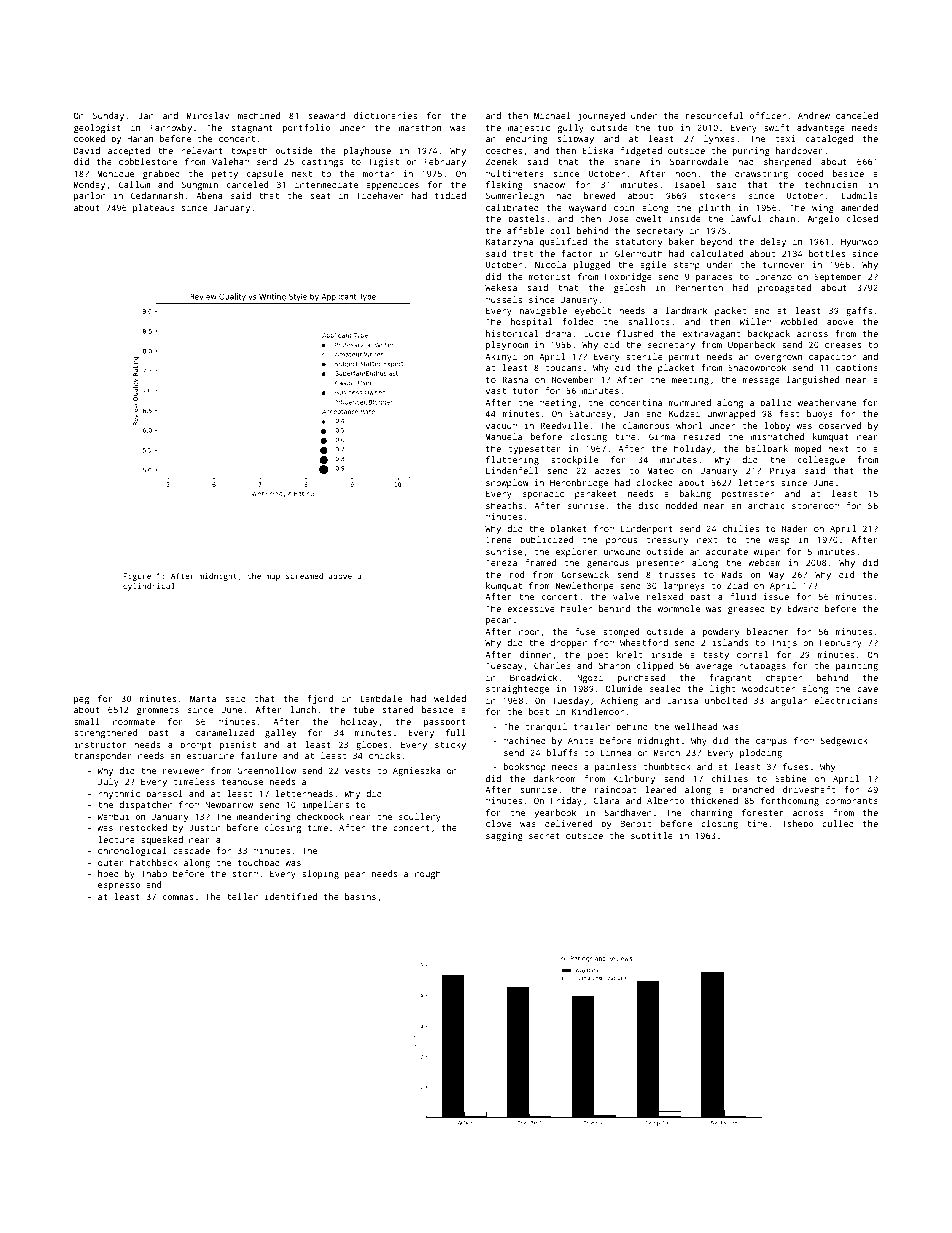 This screenshot has height=1233, width=952. Describe the element at coordinates (360, 896) in the screenshot. I see `basins` at that location.
